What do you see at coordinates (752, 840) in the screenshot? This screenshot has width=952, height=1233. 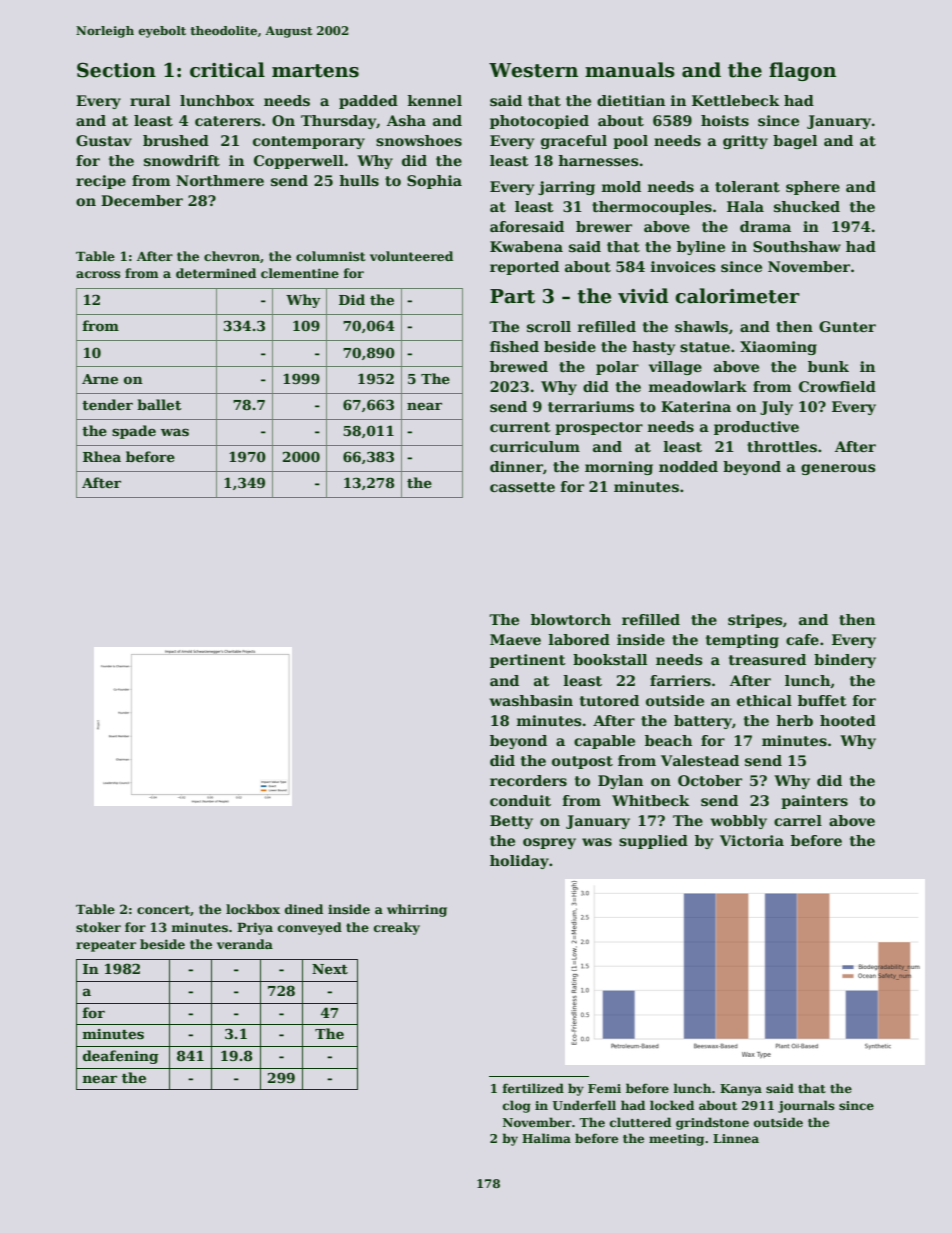 I see `Victoria` at bounding box center [752, 840].
